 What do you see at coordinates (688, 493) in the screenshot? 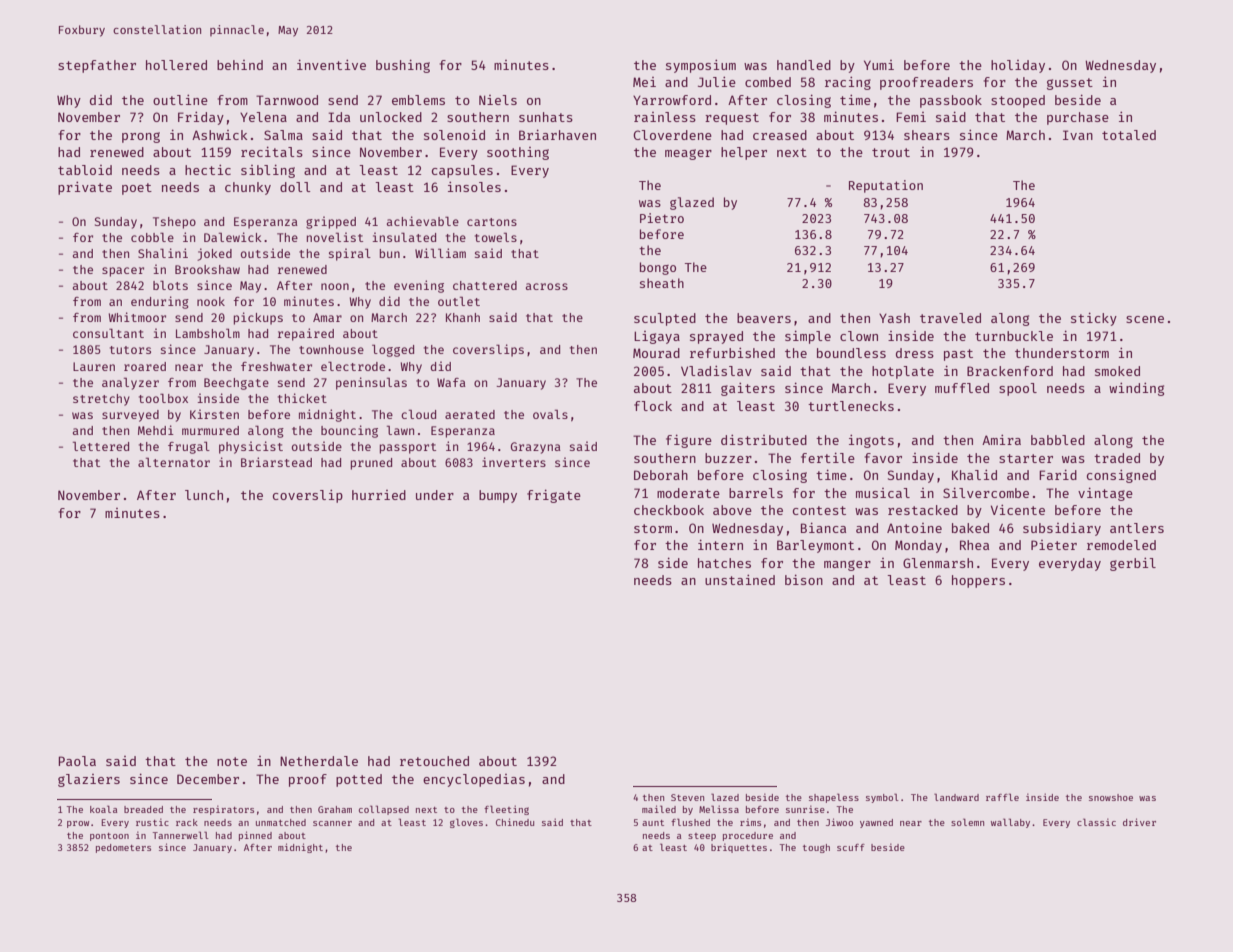
I see `moderate` at bounding box center [688, 493].
